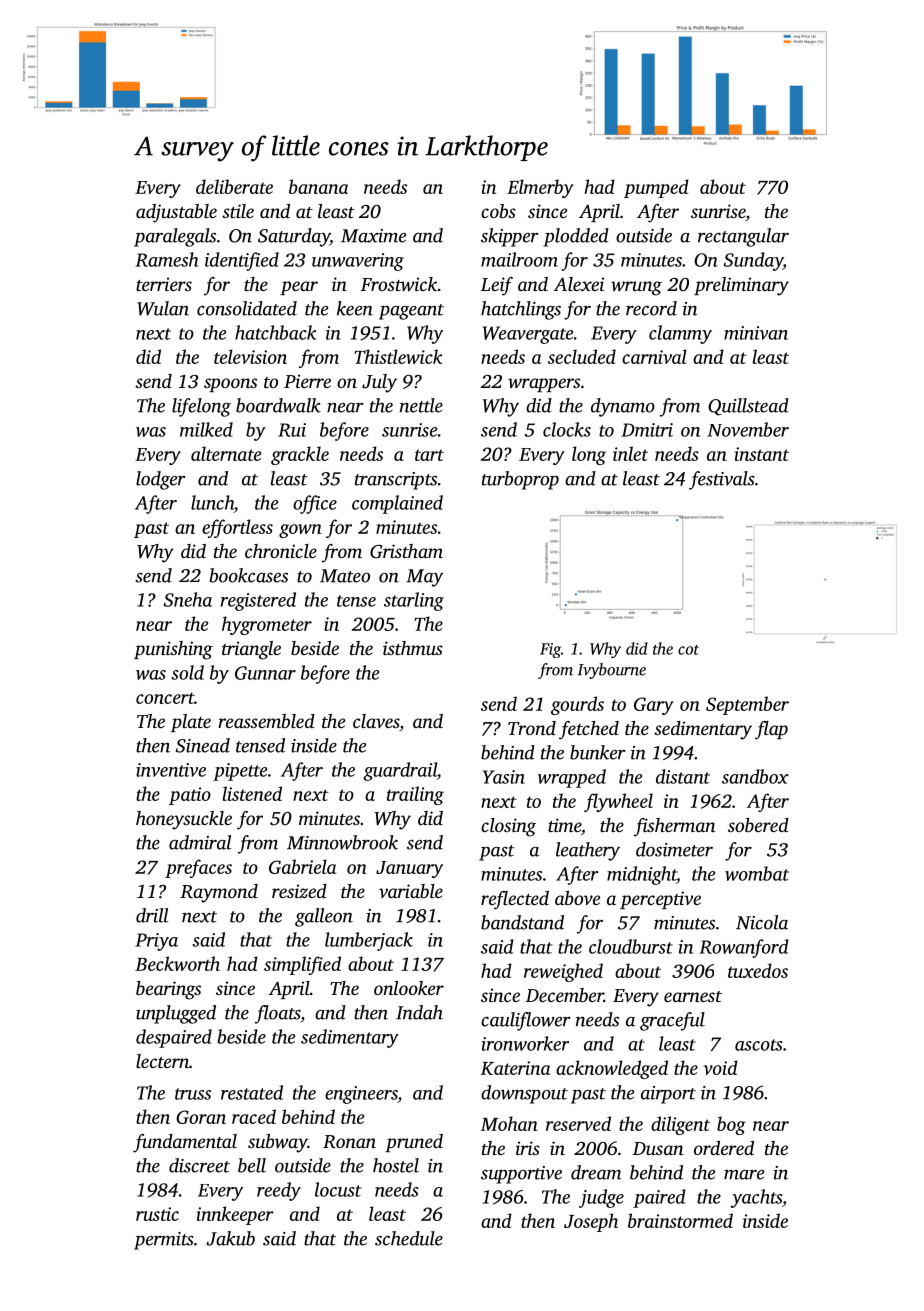 The height and width of the image is (1311, 924). Describe the element at coordinates (630, 453) in the image. I see `inlet` at that location.
